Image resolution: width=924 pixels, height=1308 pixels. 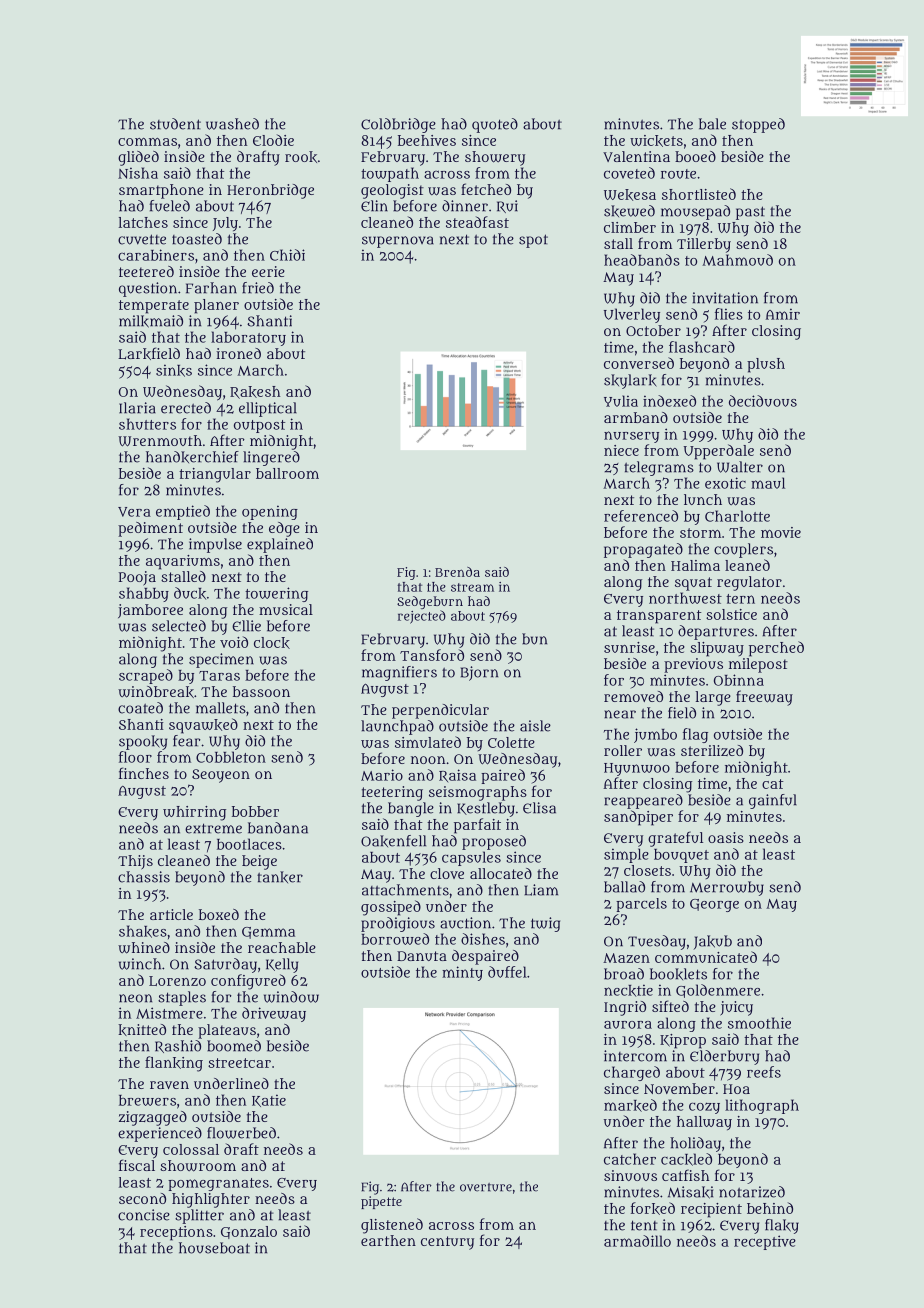 I want to click on Coldbridge, so click(x=398, y=125).
